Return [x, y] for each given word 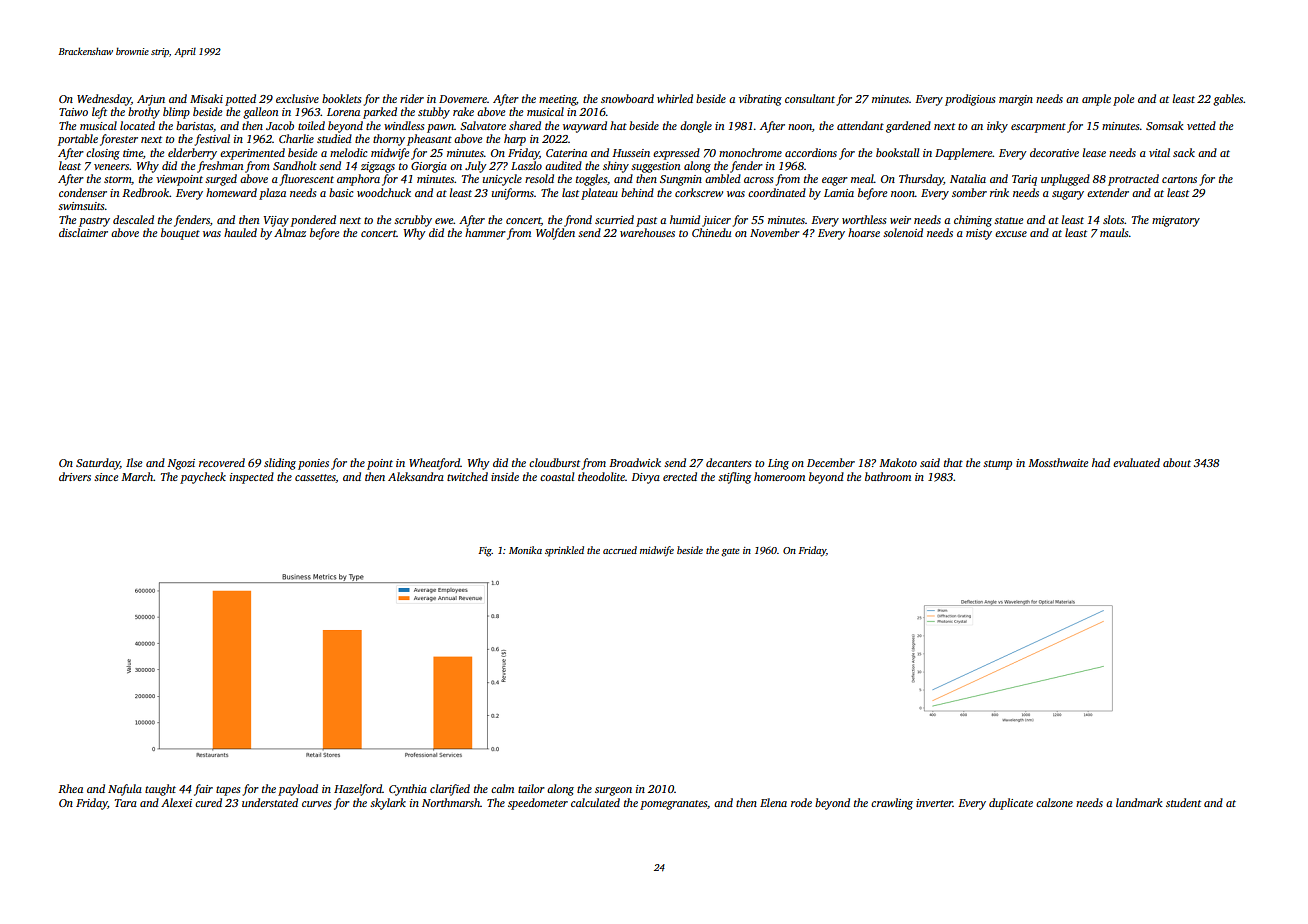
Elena [773, 802]
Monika [525, 550]
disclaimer [83, 232]
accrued [620, 550]
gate [730, 552]
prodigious [970, 100]
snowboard [627, 98]
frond [578, 221]
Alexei [176, 802]
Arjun [151, 100]
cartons [1179, 179]
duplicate [1011, 804]
